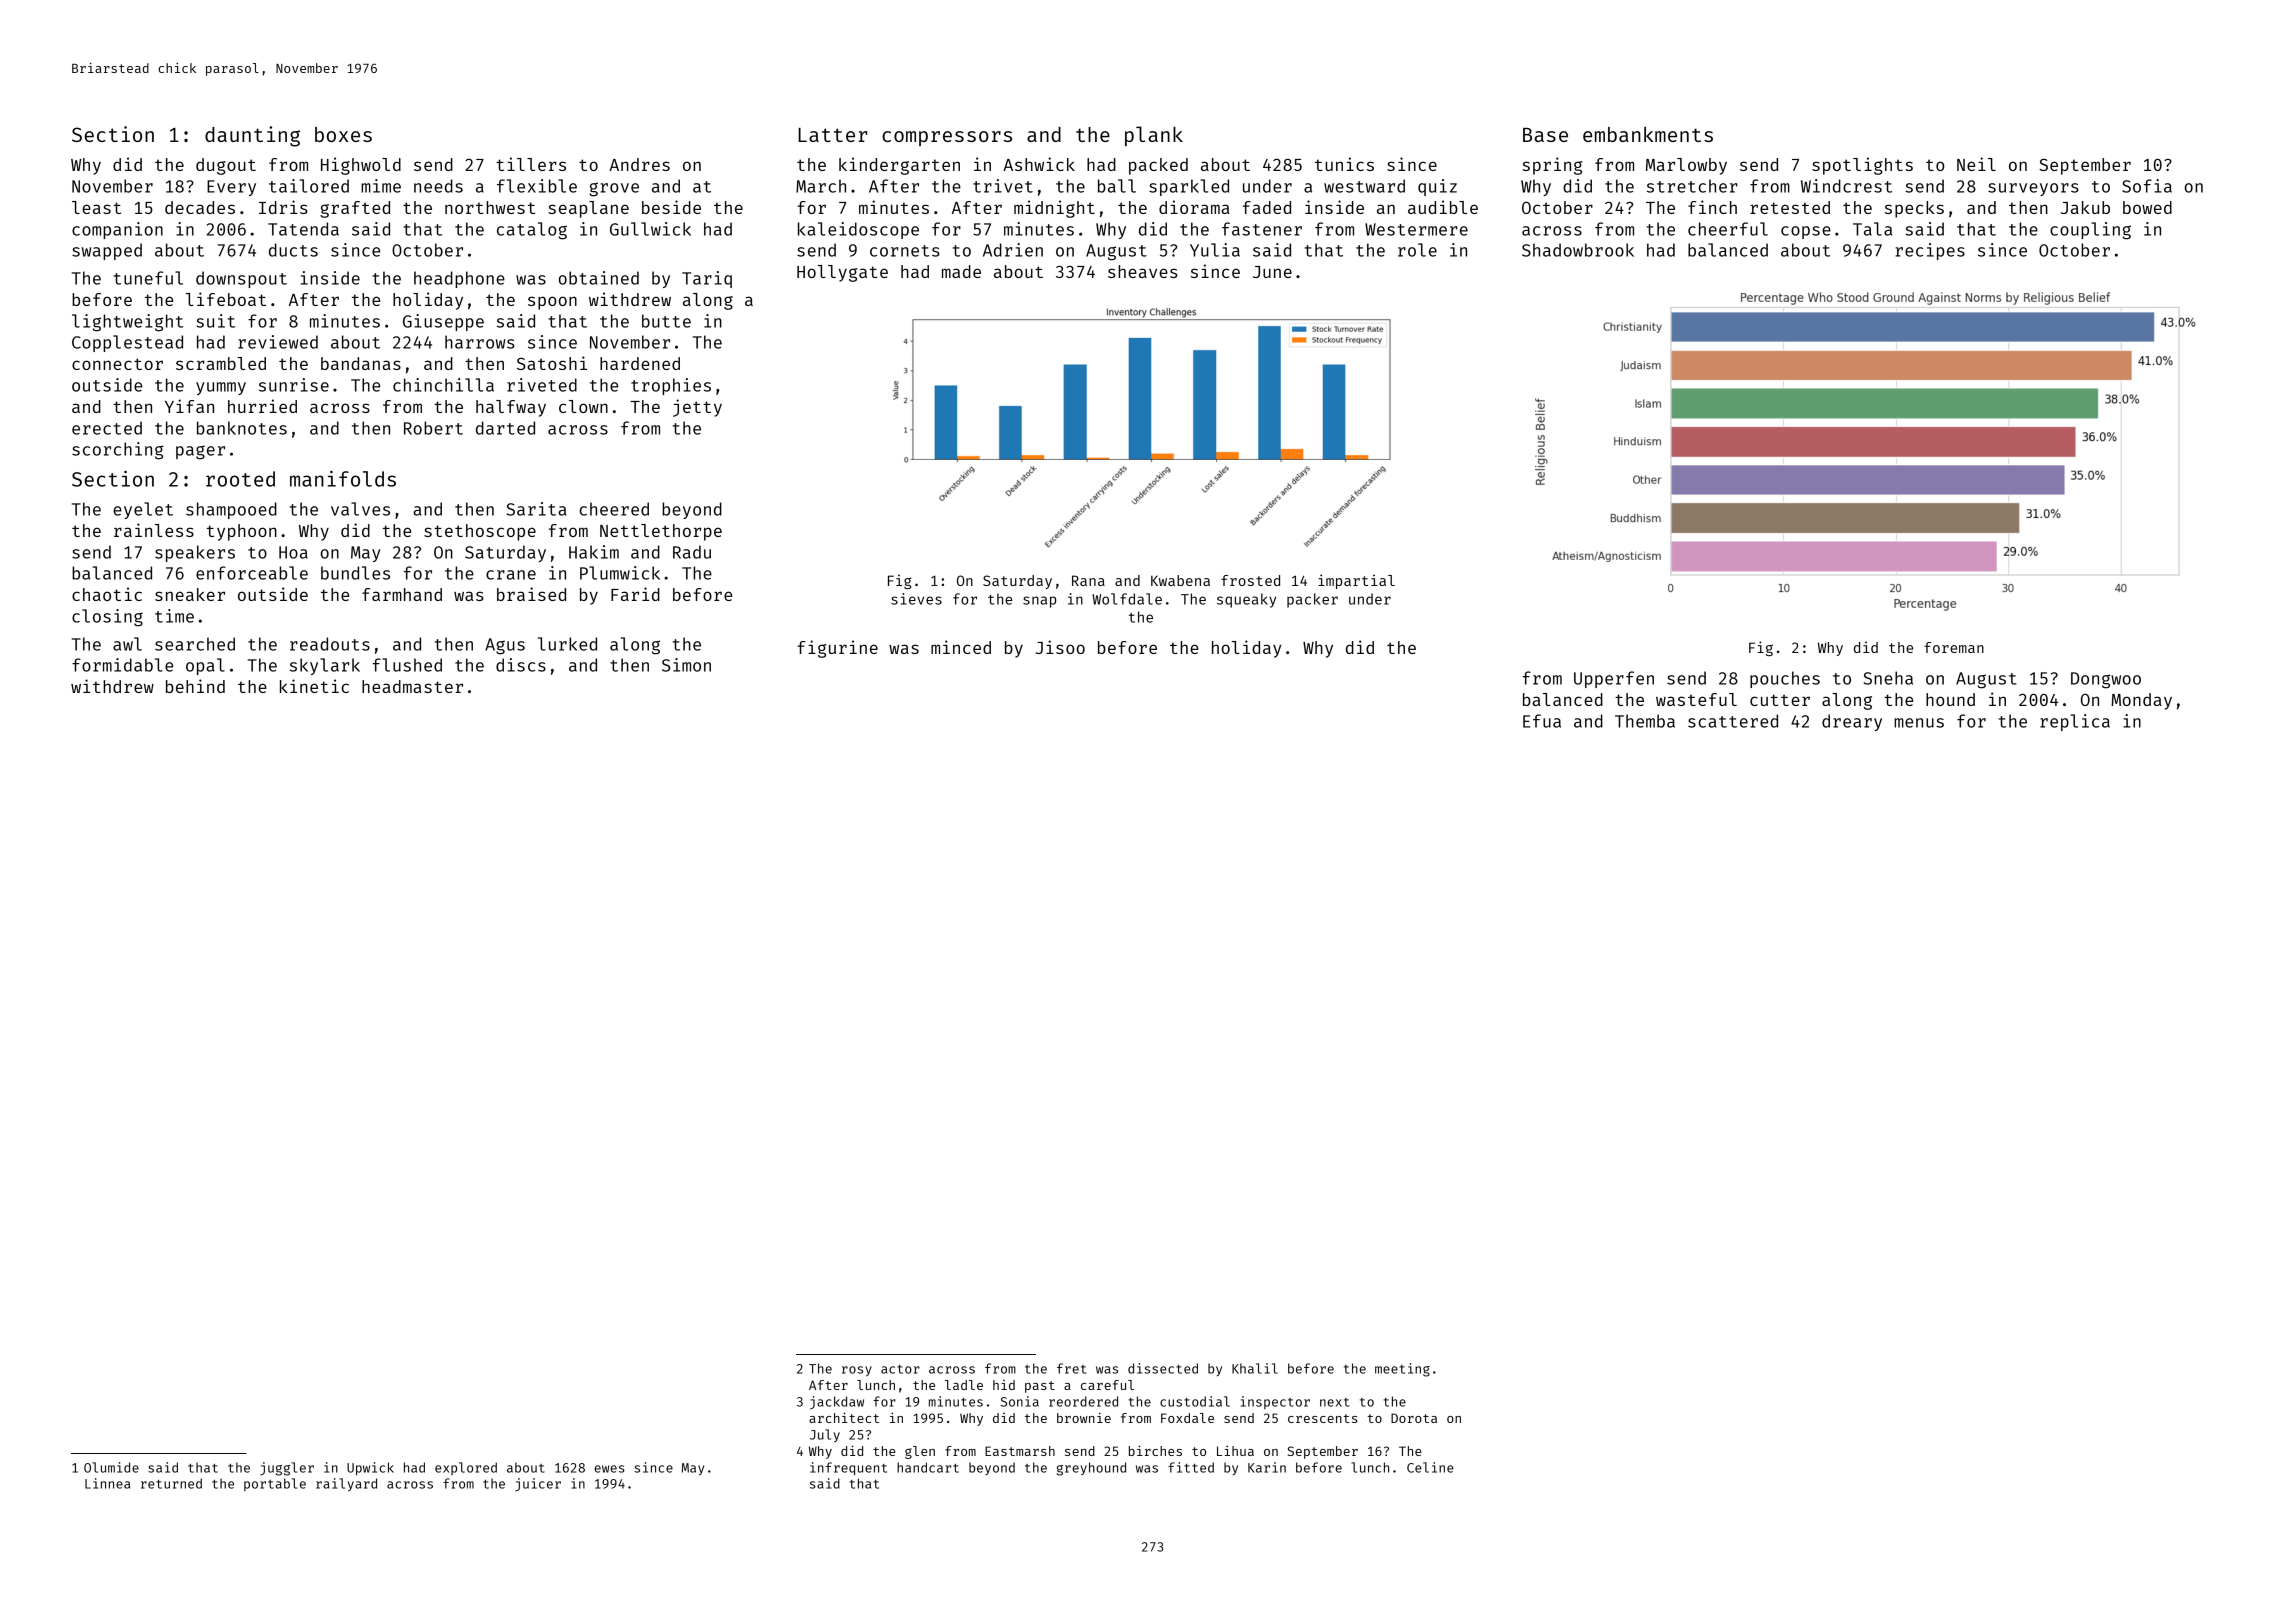 Image resolution: width=2282 pixels, height=1614 pixels. Describe the element at coordinates (1954, 647) in the page. I see `foreman` at that location.
